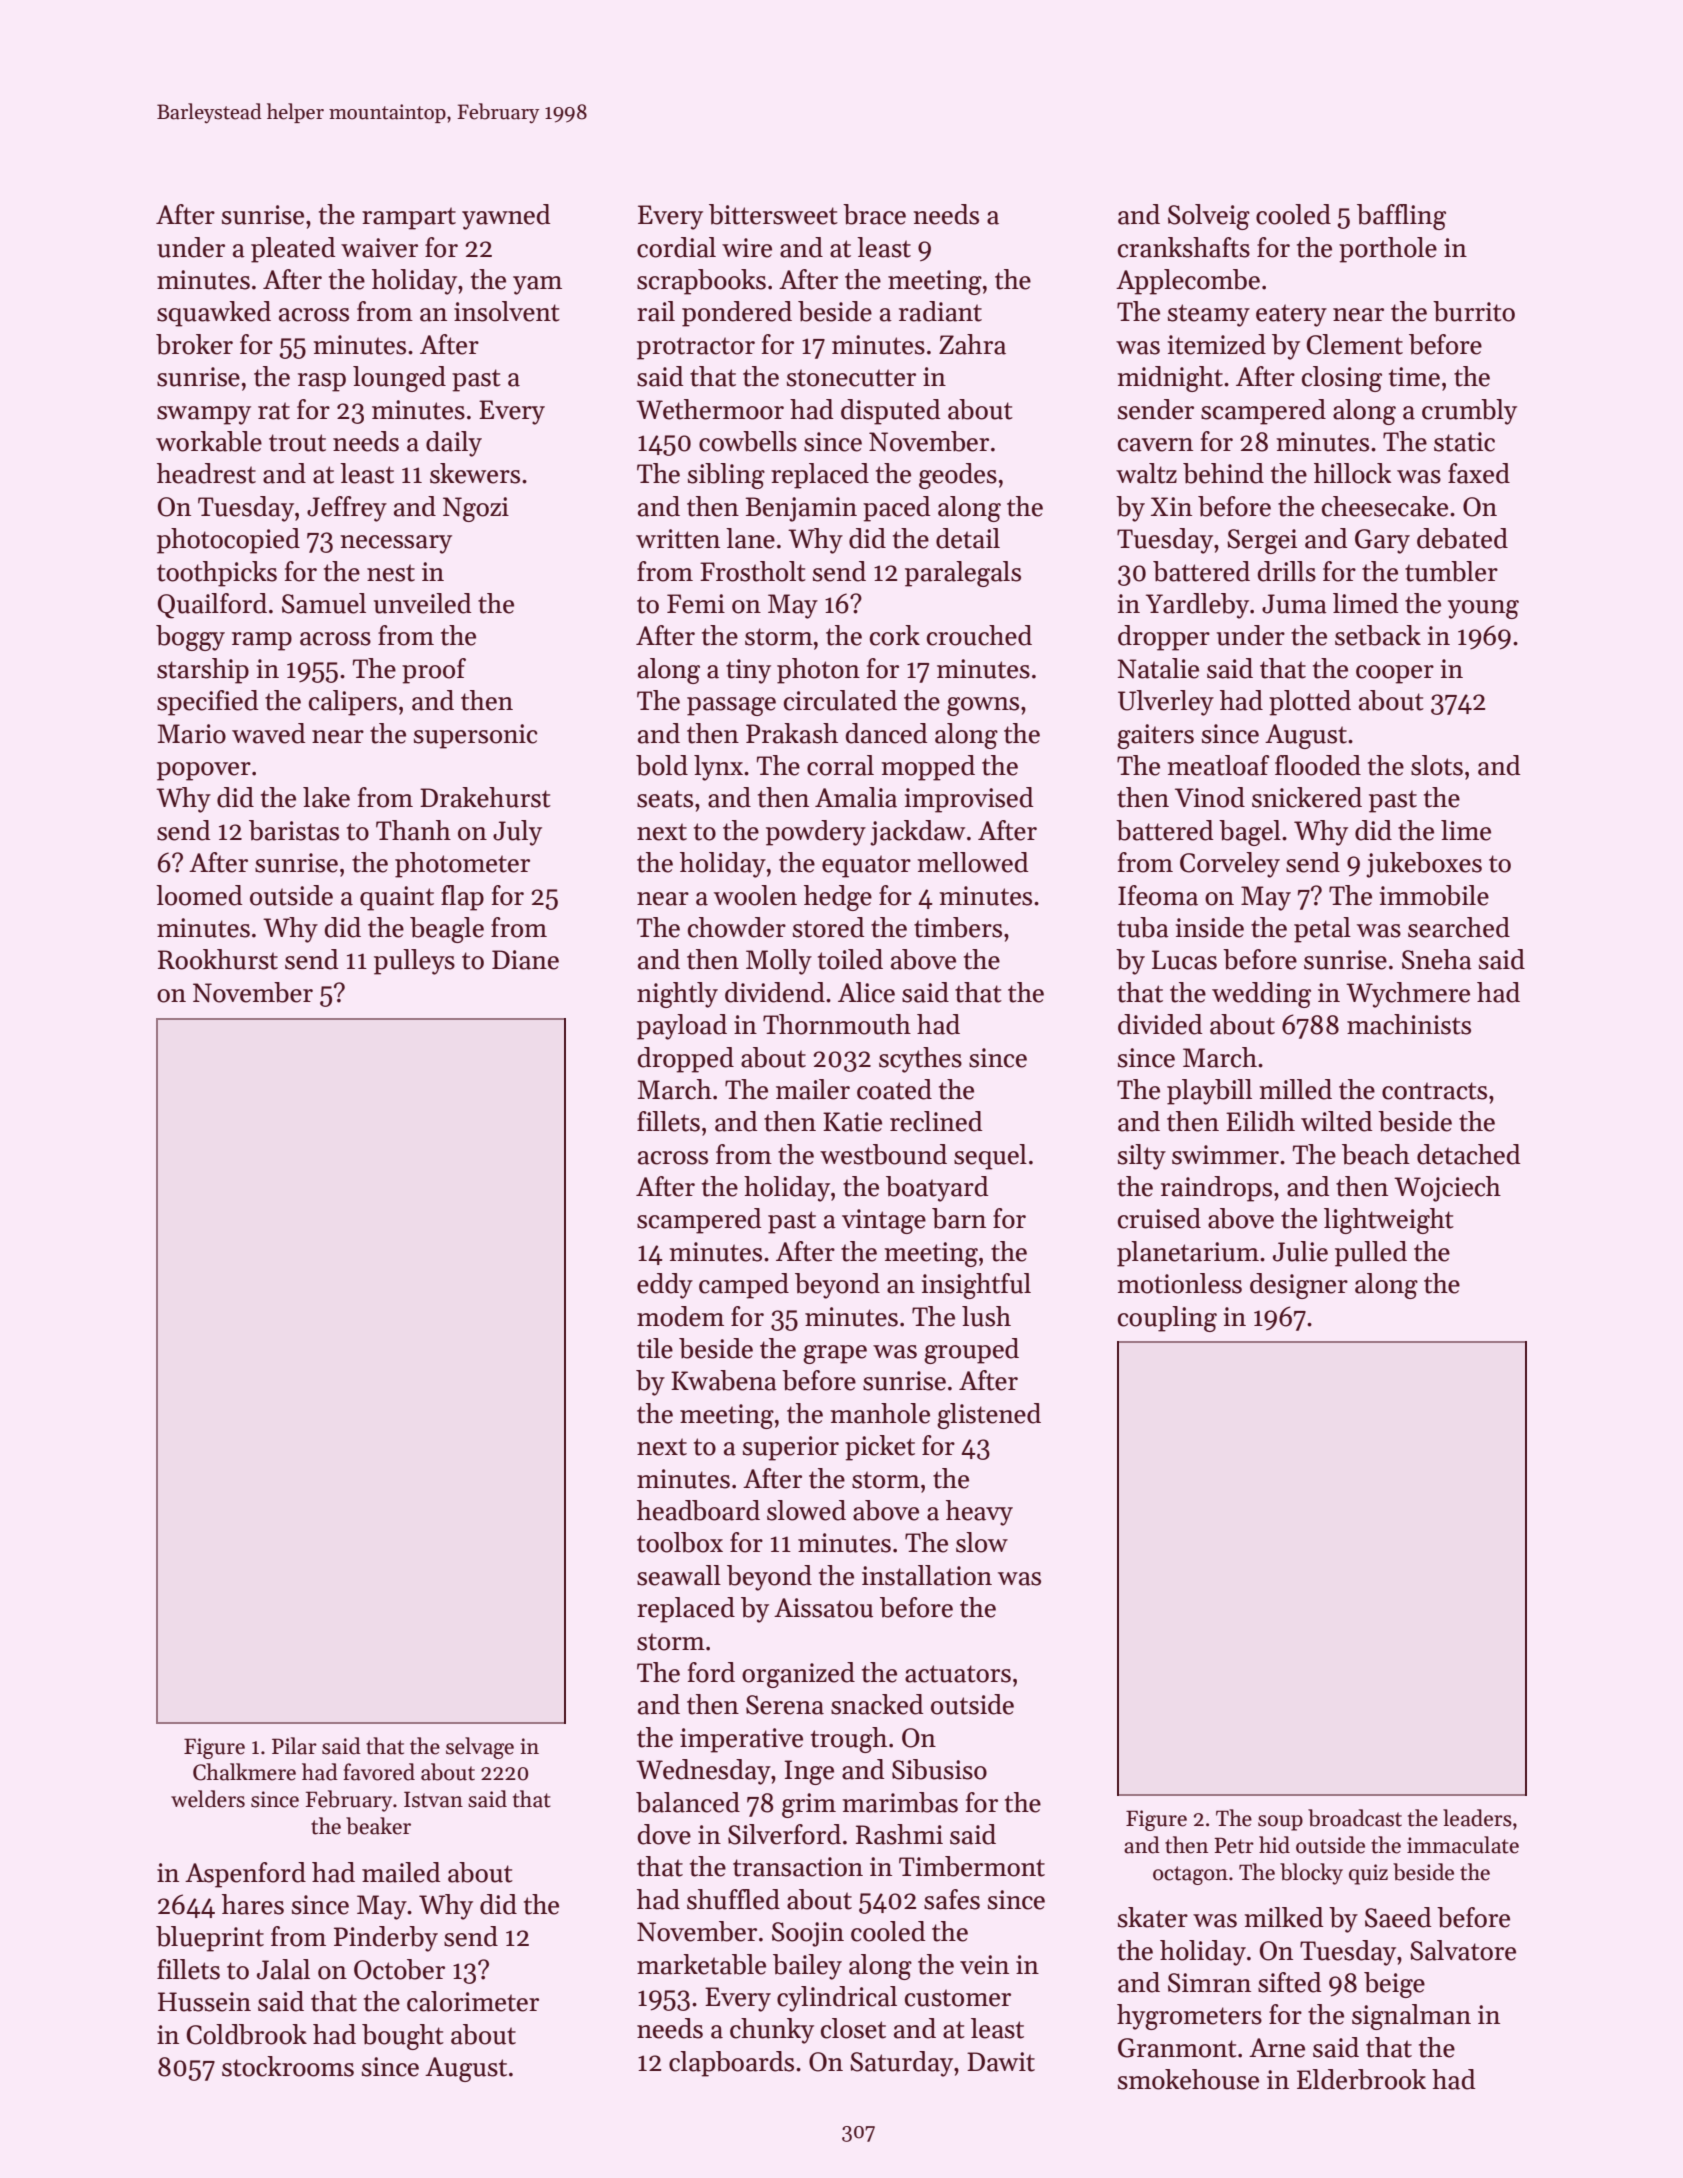  What do you see at coordinates (210, 1939) in the document?
I see `blueprint` at bounding box center [210, 1939].
